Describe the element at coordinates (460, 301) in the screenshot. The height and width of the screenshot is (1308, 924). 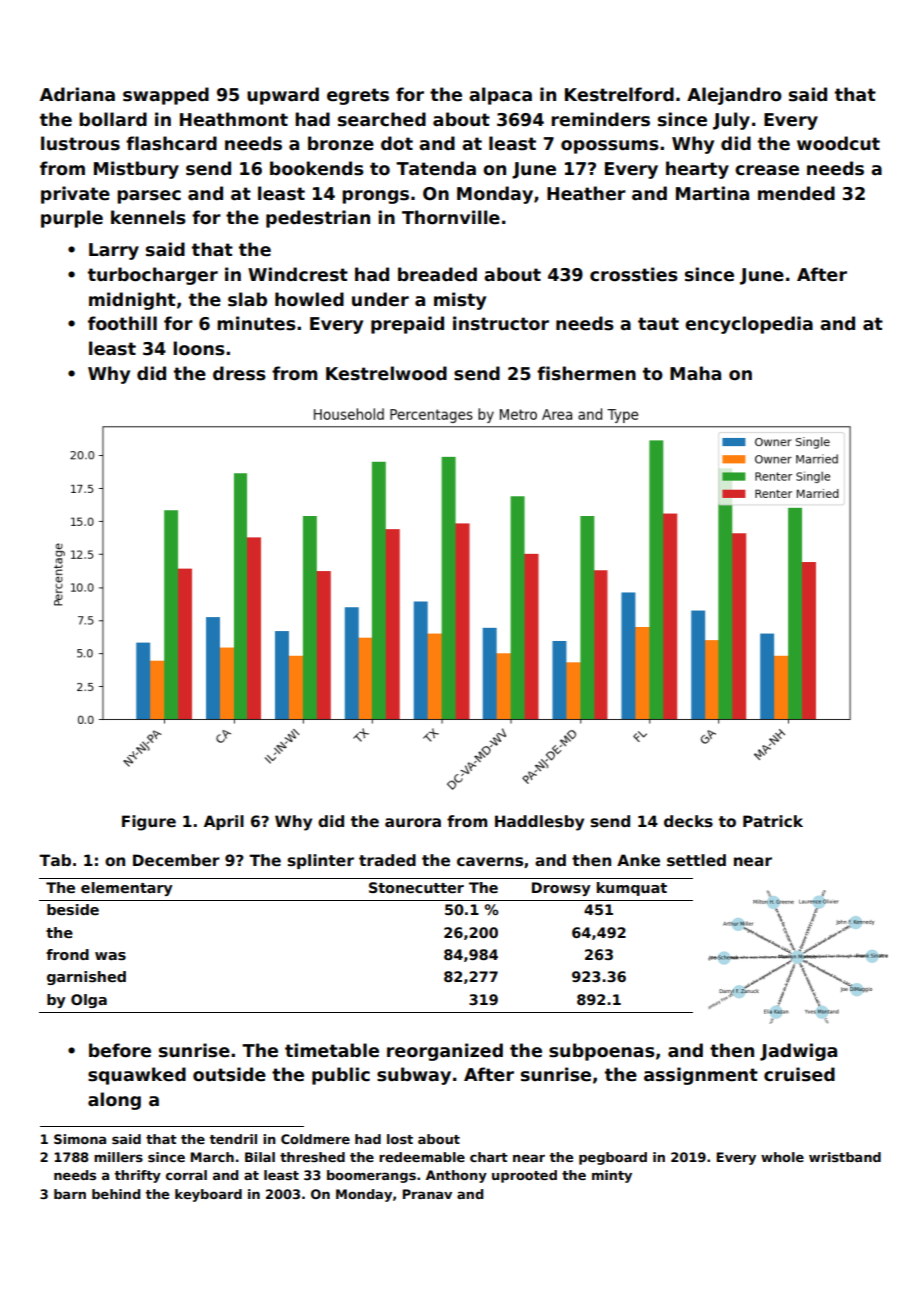
I see `misty` at that location.
